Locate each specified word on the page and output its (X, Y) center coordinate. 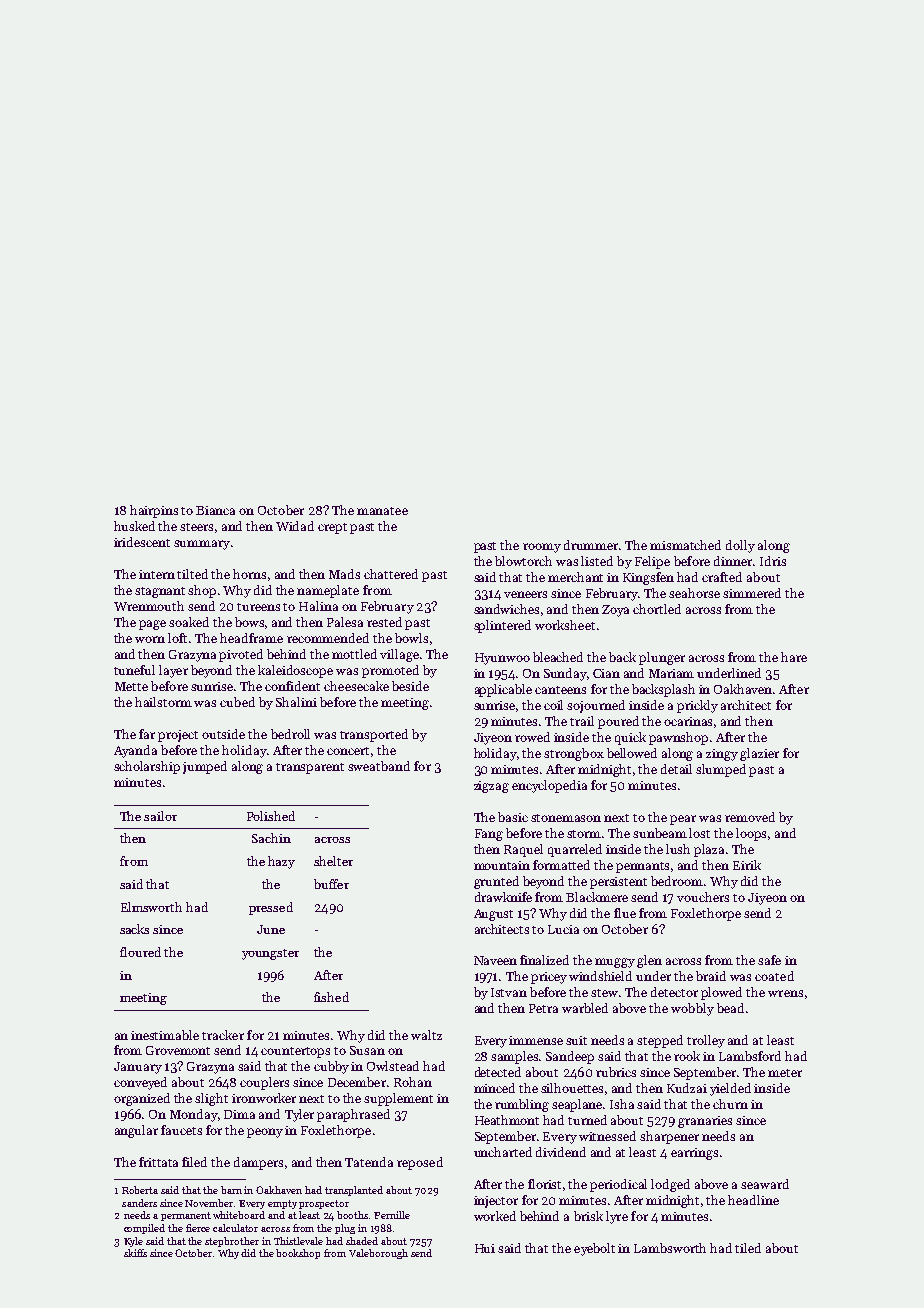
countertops (295, 1052)
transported (374, 735)
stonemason (566, 818)
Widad (295, 526)
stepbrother (232, 1242)
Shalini (296, 702)
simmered (752, 593)
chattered (391, 574)
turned (587, 1120)
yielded (730, 1089)
